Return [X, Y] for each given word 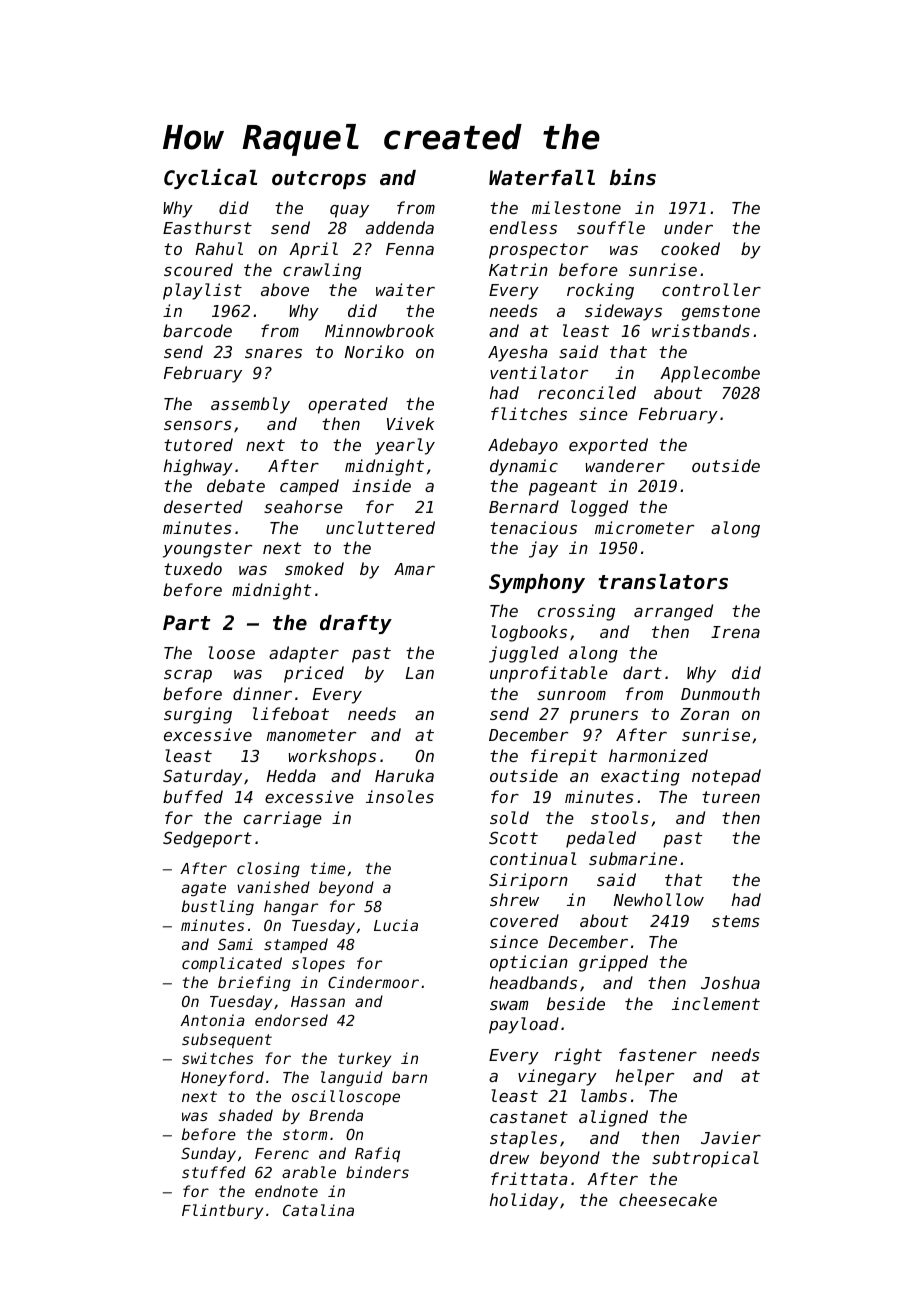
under [688, 227]
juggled [524, 654]
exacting [640, 777]
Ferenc [282, 1153]
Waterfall [542, 178]
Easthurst [207, 227]
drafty [356, 624]
